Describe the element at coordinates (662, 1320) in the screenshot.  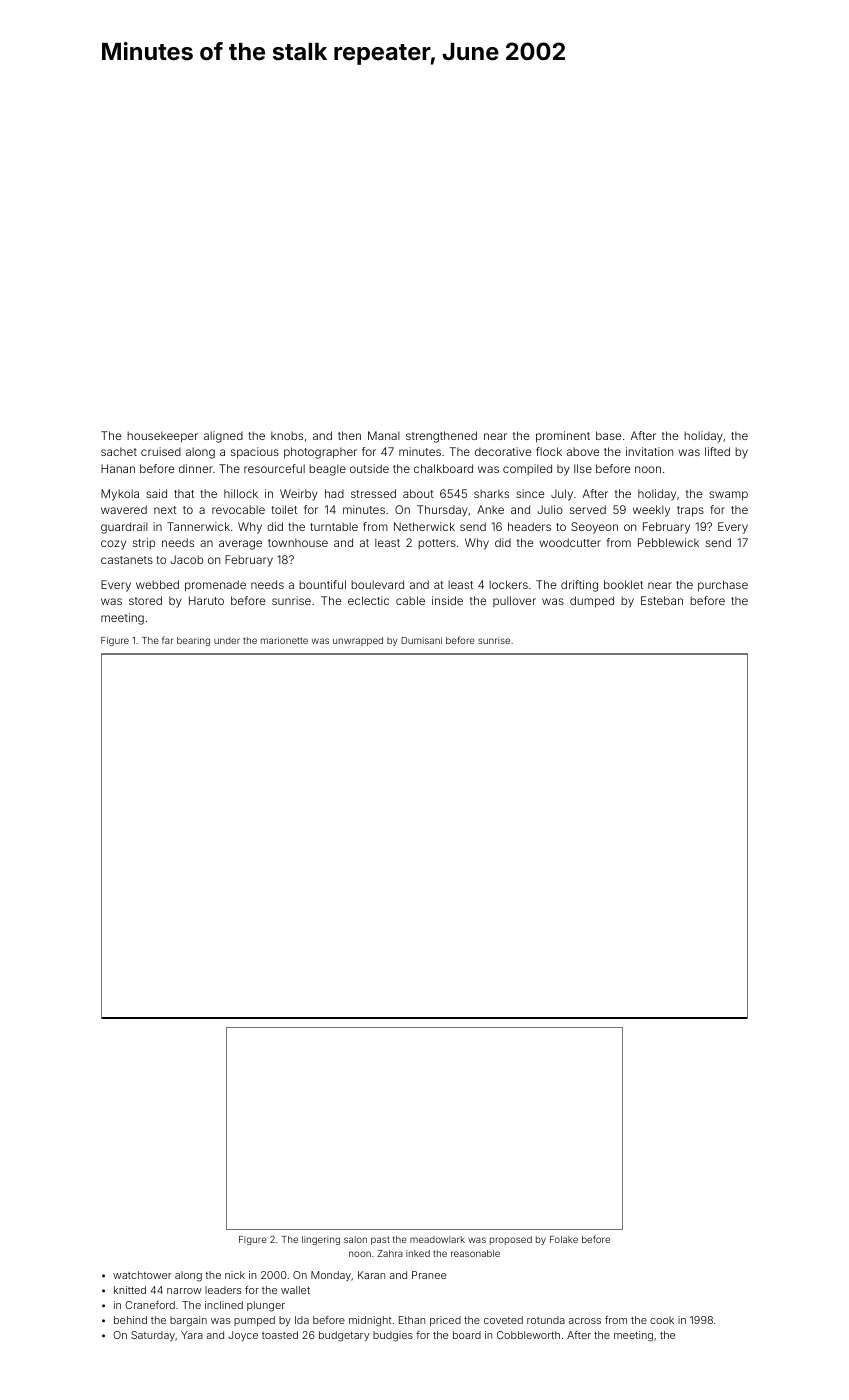
I see `cook` at that location.
